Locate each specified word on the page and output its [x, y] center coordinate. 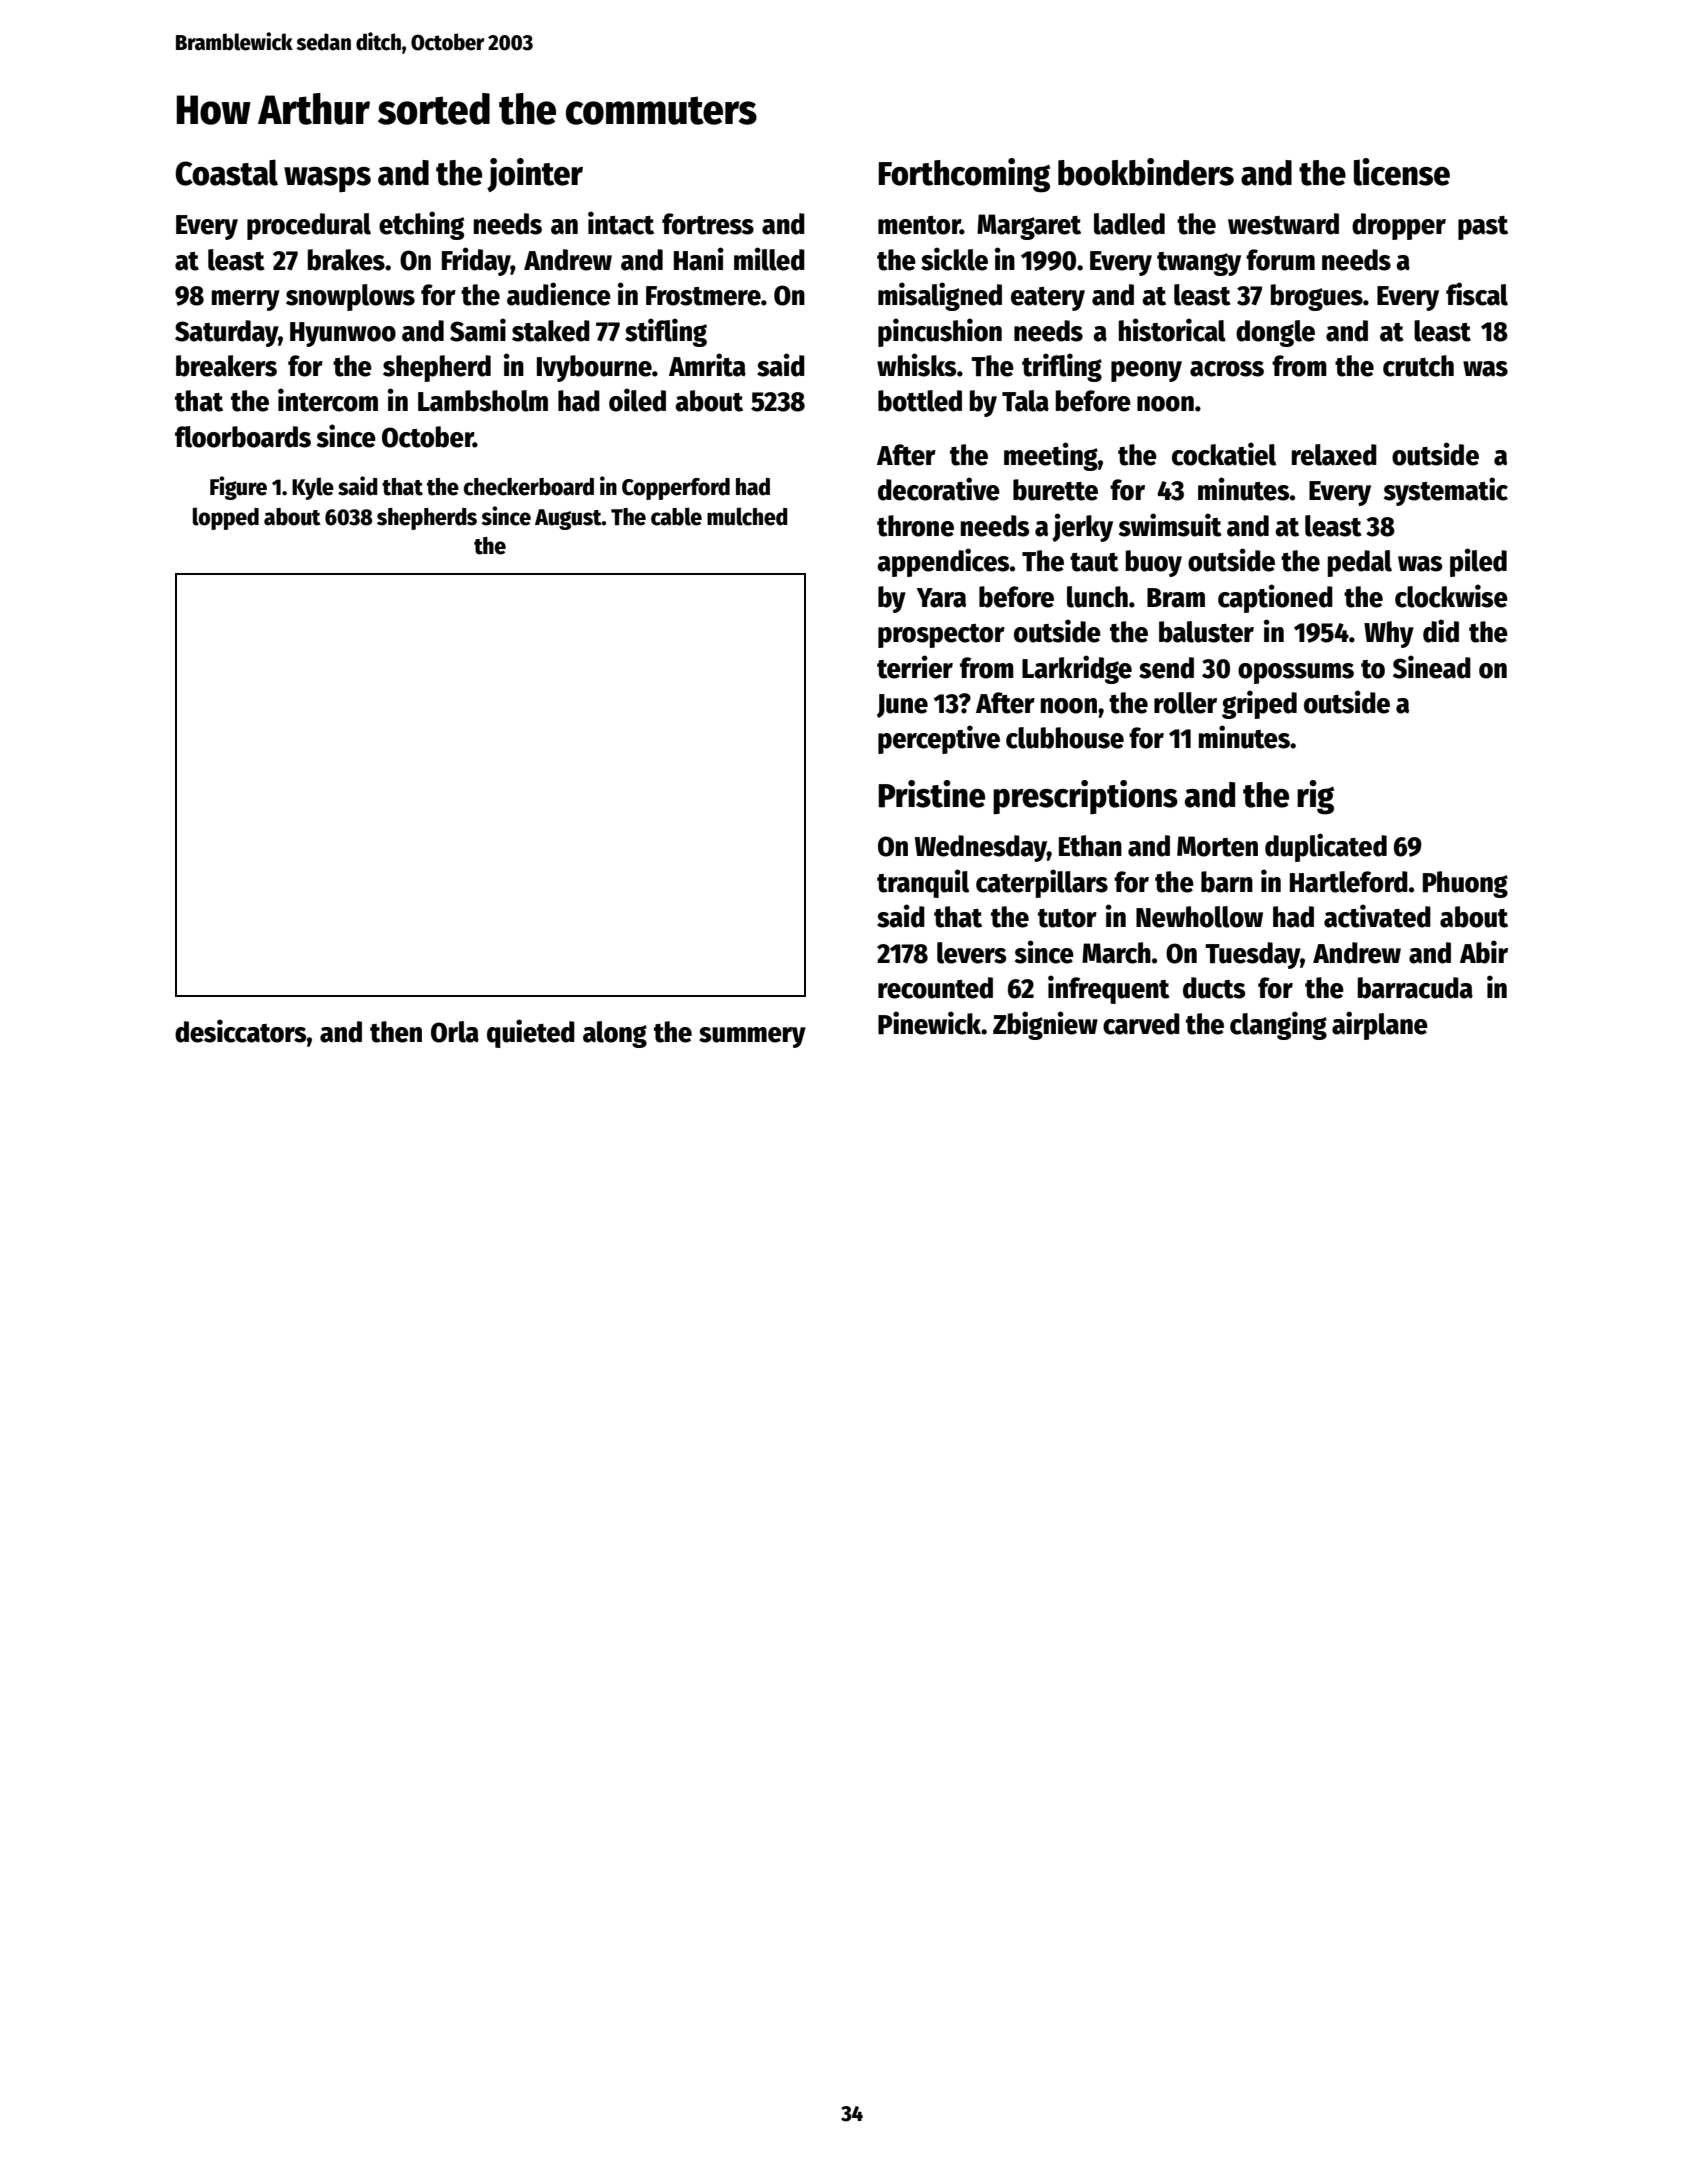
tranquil [923, 883]
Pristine [931, 794]
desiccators [241, 1031]
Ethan [1090, 846]
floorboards [243, 437]
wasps [327, 179]
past [1483, 228]
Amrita [707, 365]
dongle [1275, 333]
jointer [535, 175]
